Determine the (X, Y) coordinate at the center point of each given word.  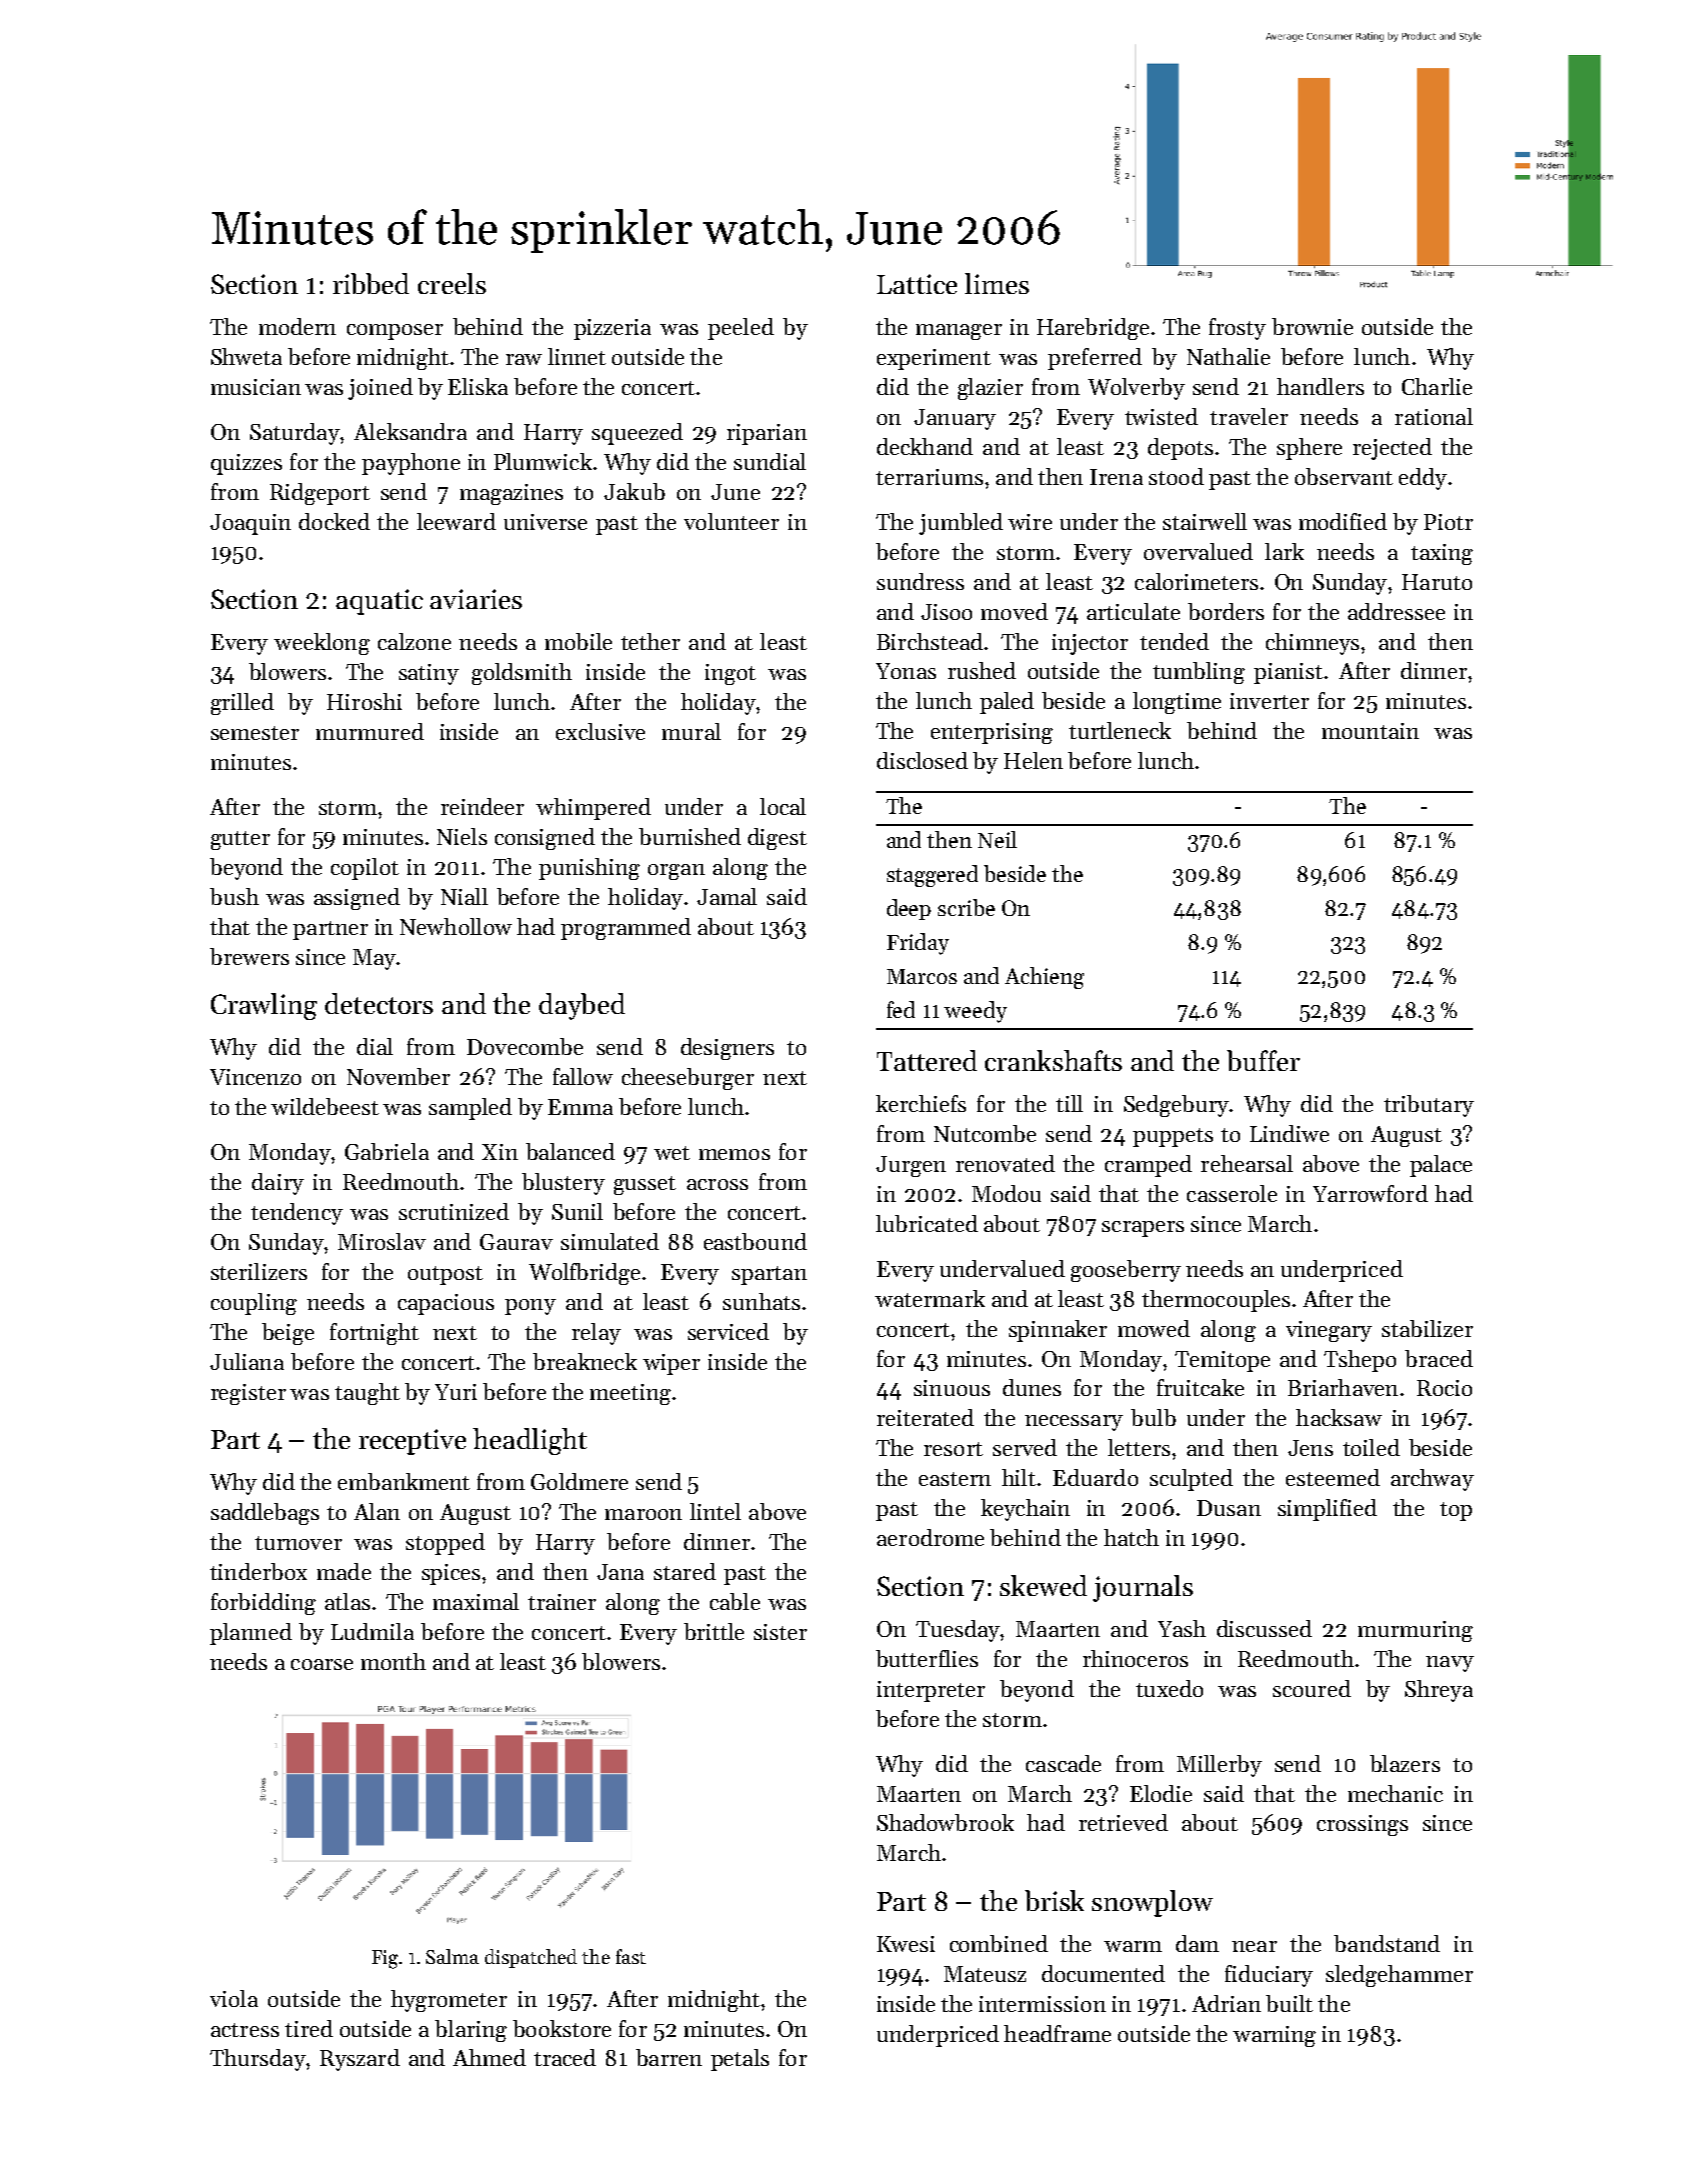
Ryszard (360, 2060)
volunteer (731, 521)
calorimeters (1196, 581)
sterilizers (259, 1271)
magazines (511, 494)
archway (1432, 1480)
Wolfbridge (584, 1274)
